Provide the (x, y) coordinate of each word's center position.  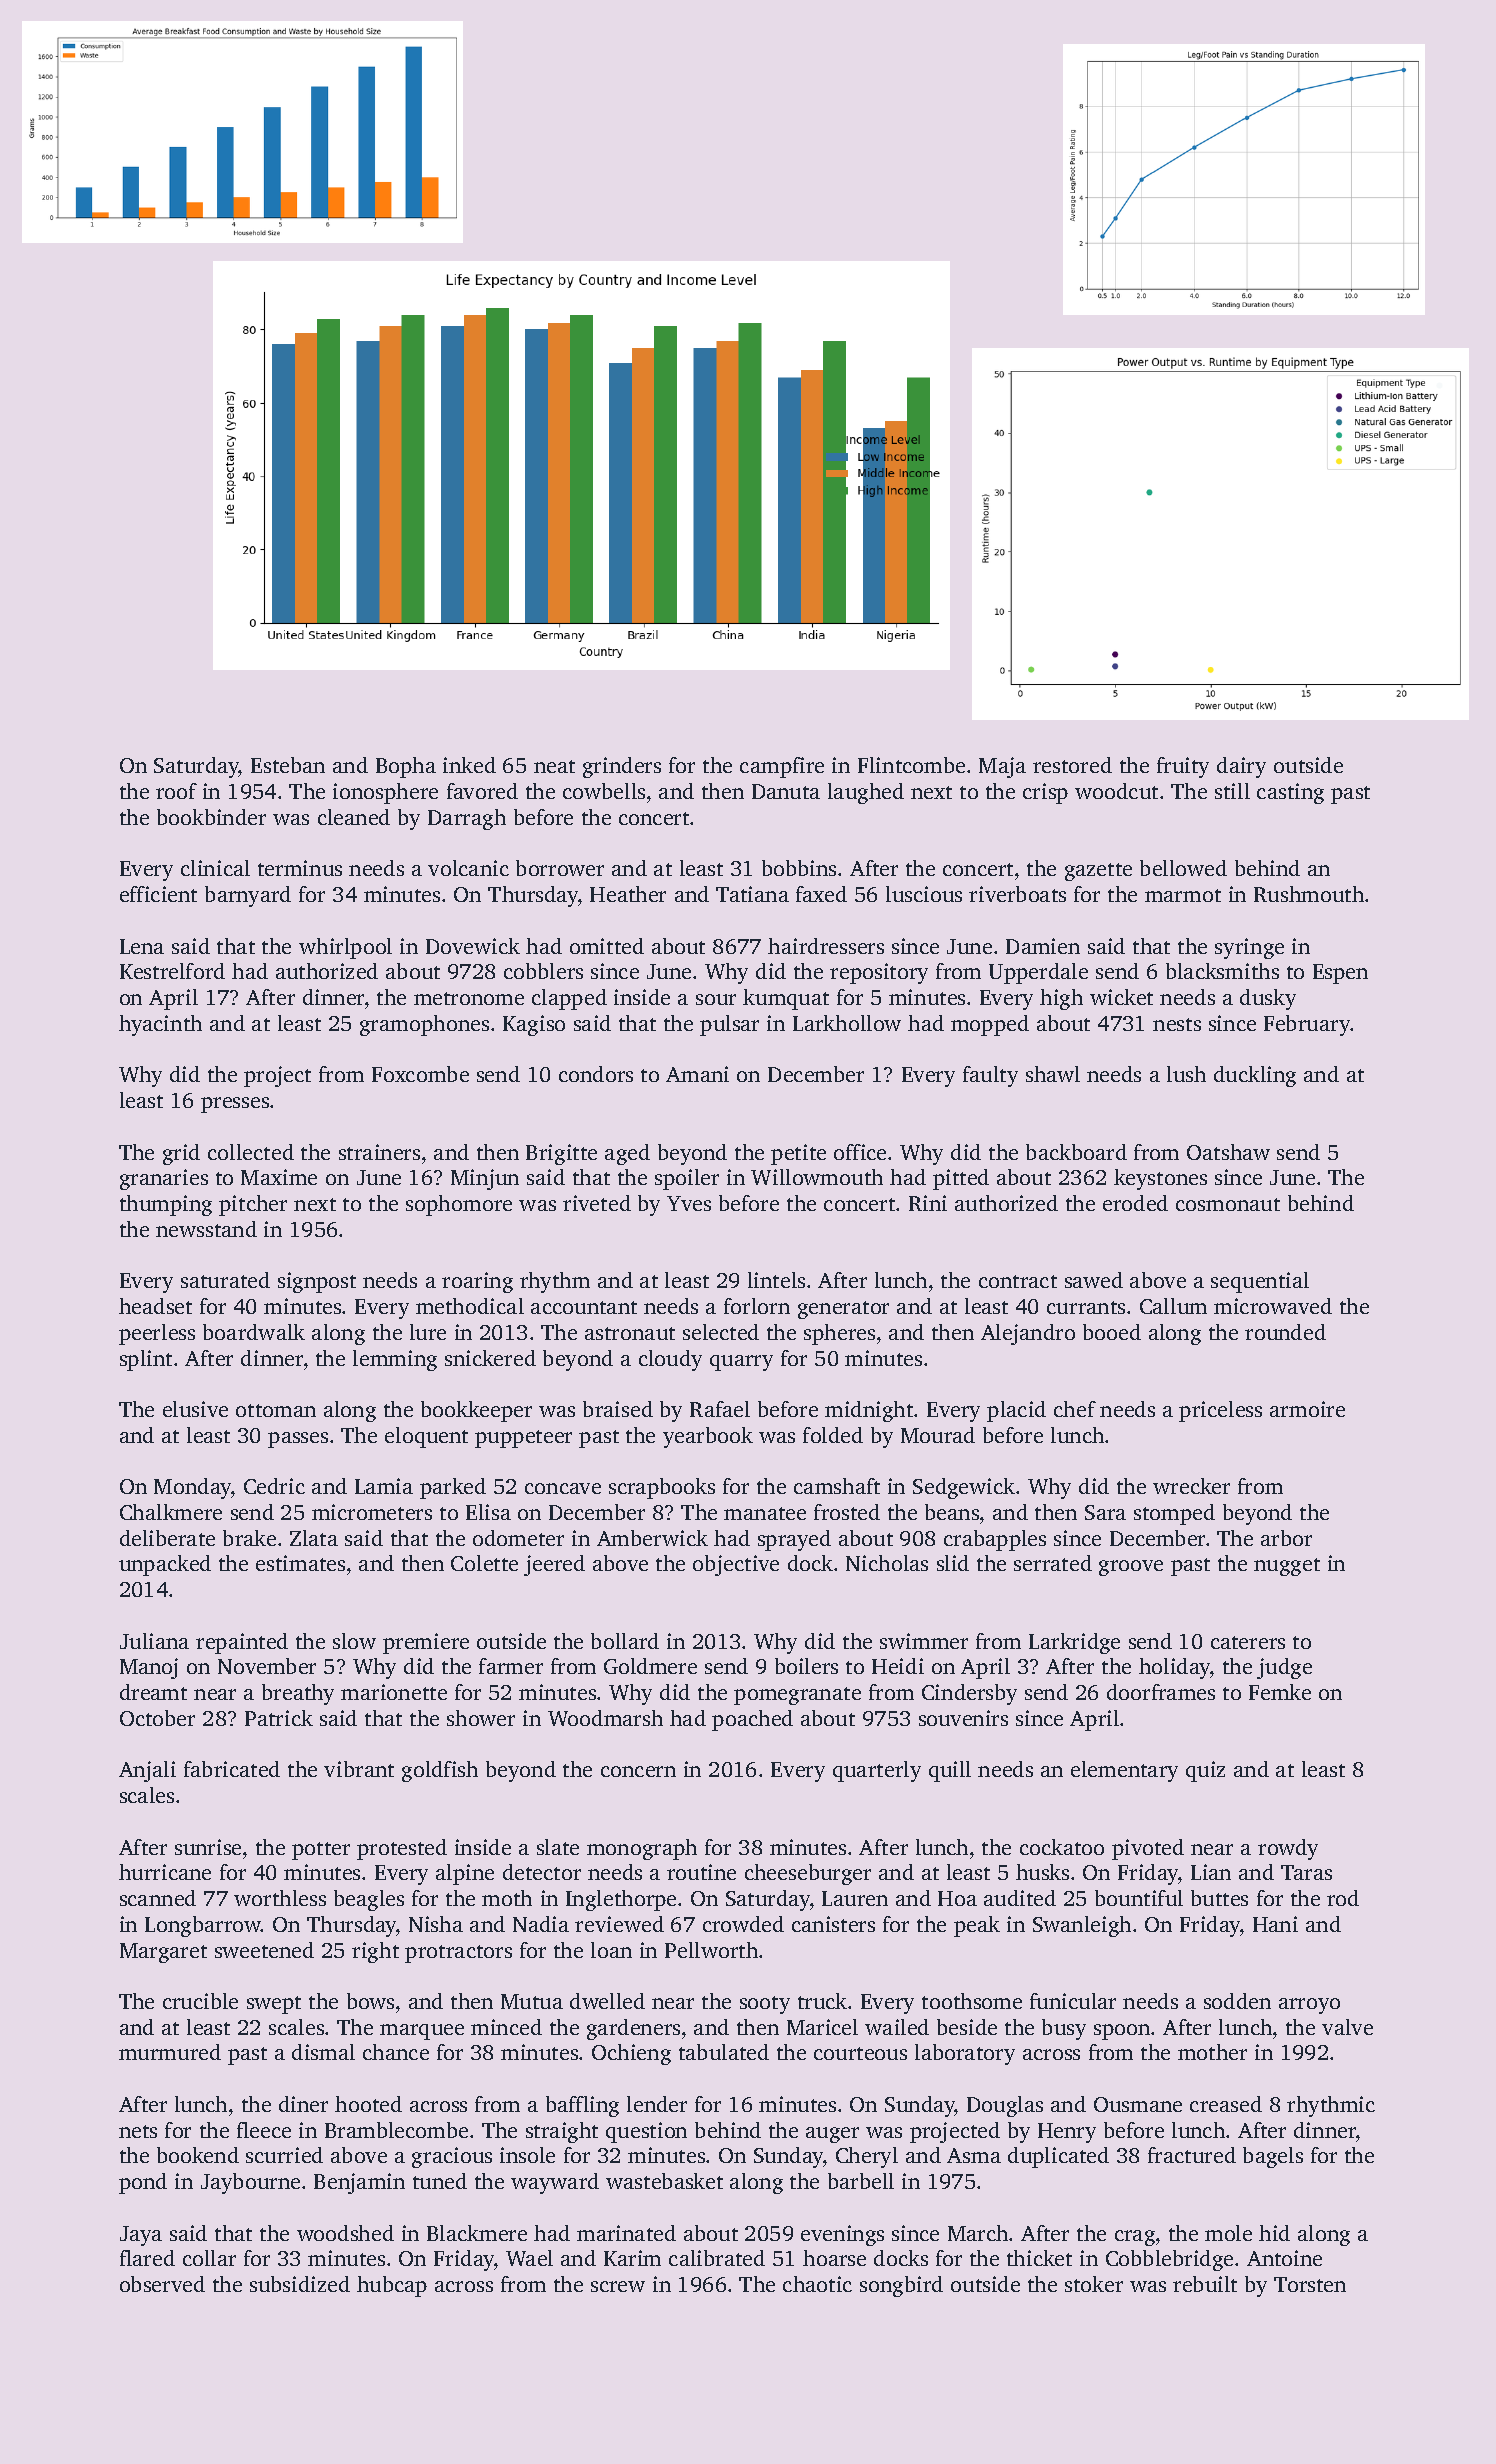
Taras (1306, 1872)
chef (1075, 1409)
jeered (554, 1565)
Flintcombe (911, 765)
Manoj (149, 1668)
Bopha (406, 767)
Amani (697, 1074)
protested (402, 1849)
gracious (452, 2157)
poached (752, 1720)
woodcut (1116, 791)
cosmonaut (1228, 1204)
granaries (164, 1179)
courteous (860, 2053)
